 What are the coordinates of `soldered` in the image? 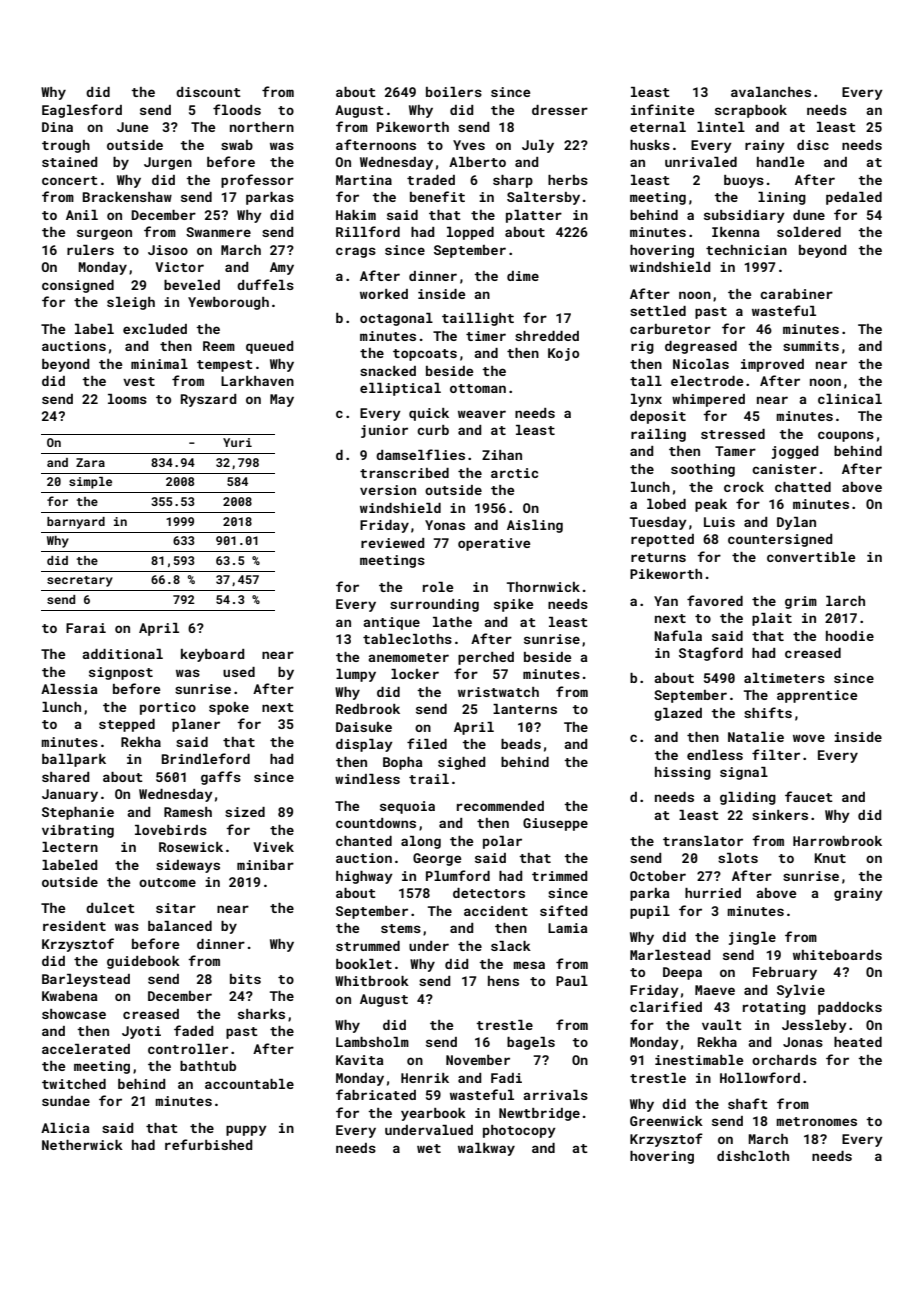 It's located at (809, 232).
